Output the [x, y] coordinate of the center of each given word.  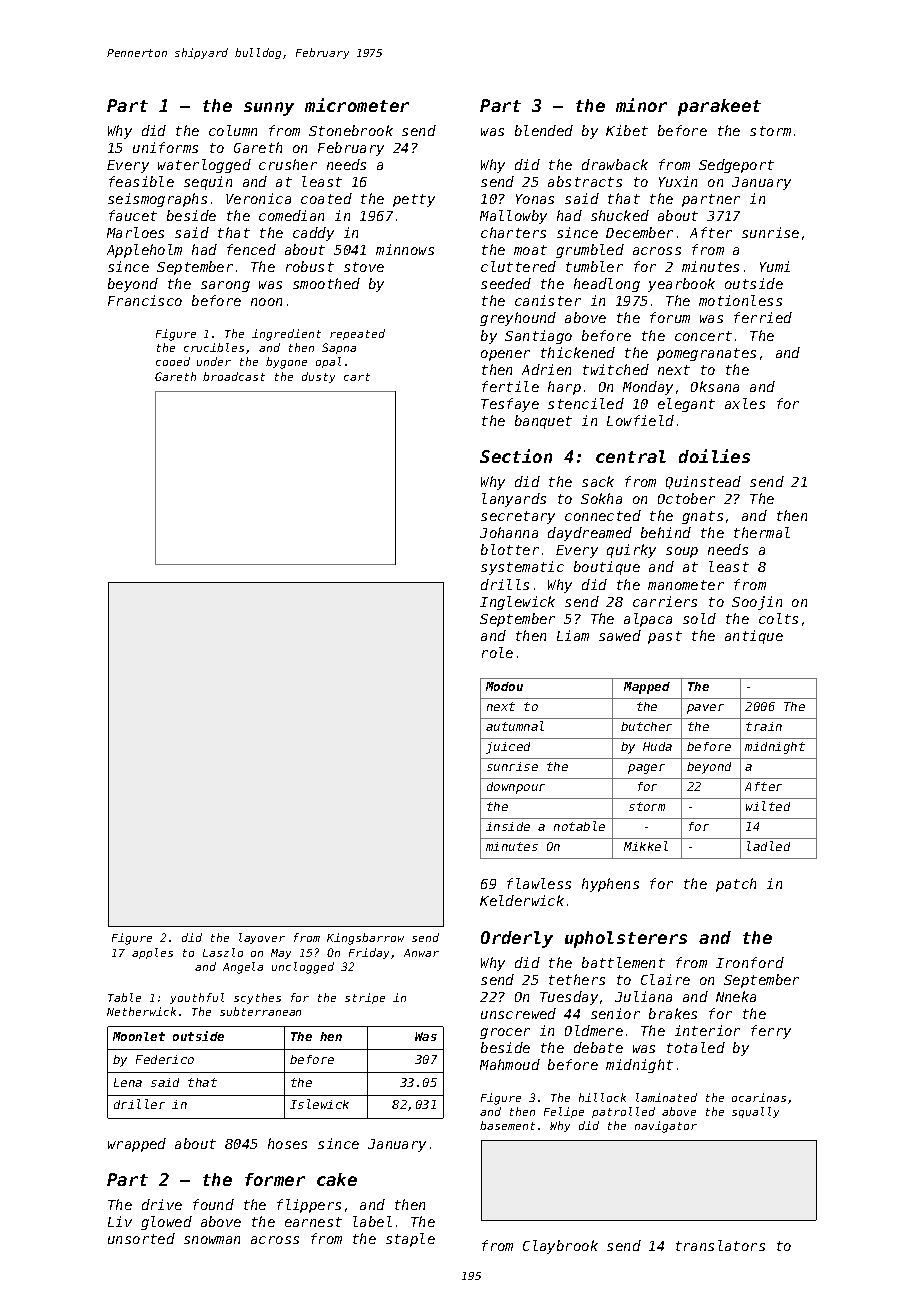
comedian [291, 215]
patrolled [623, 1112]
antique [754, 637]
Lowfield [640, 420]
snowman [212, 1240]
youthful [197, 998]
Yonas [535, 199]
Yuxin [678, 181]
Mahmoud [510, 1064]
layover [262, 938]
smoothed [326, 283]
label [372, 1221]
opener [505, 355]
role [497, 652]
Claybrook [560, 1247]
